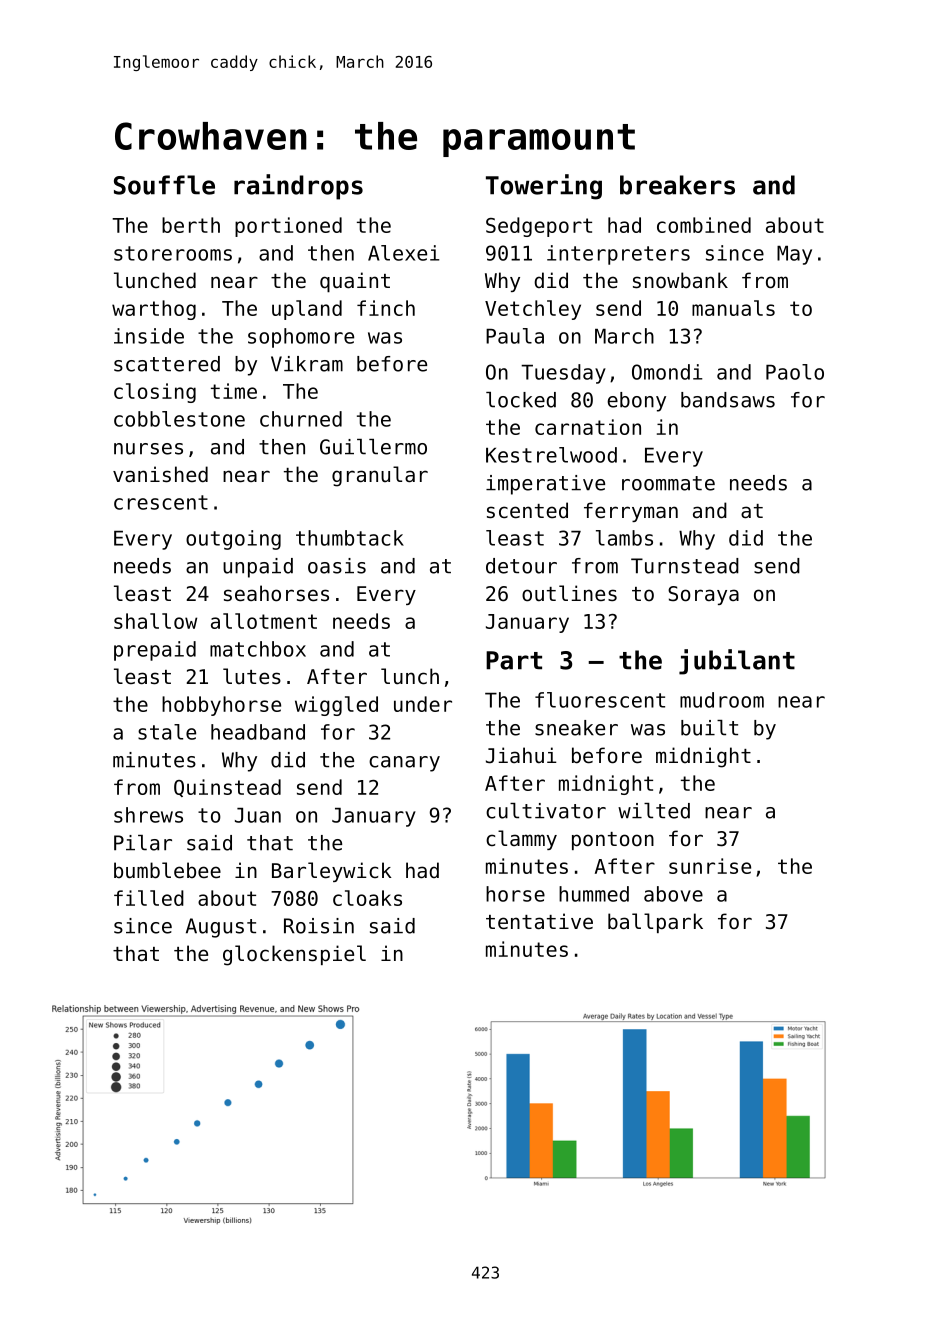 The image size is (942, 1337). I want to click on canary, so click(404, 764).
